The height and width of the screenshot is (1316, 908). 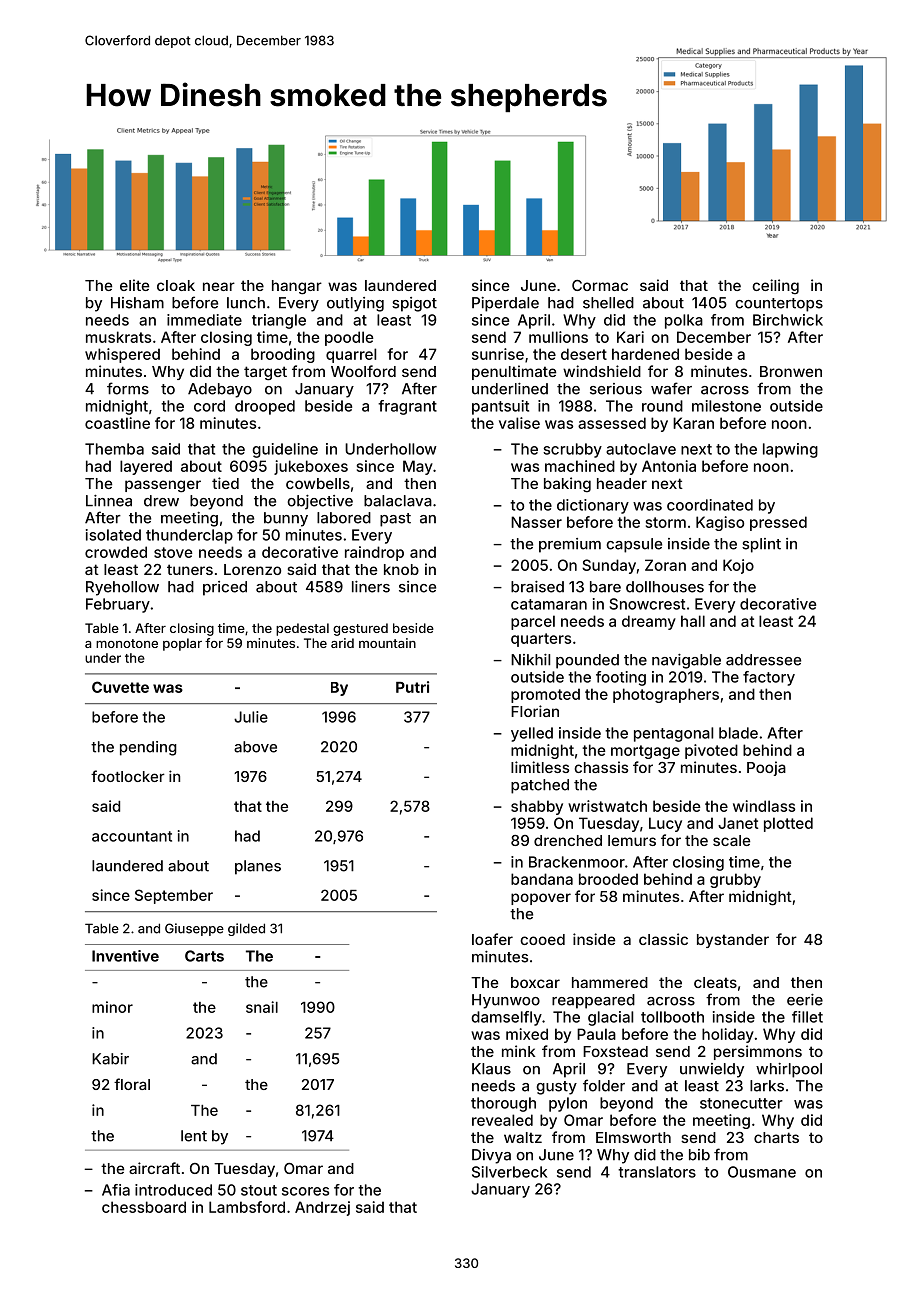 I want to click on mortgage, so click(x=645, y=752).
